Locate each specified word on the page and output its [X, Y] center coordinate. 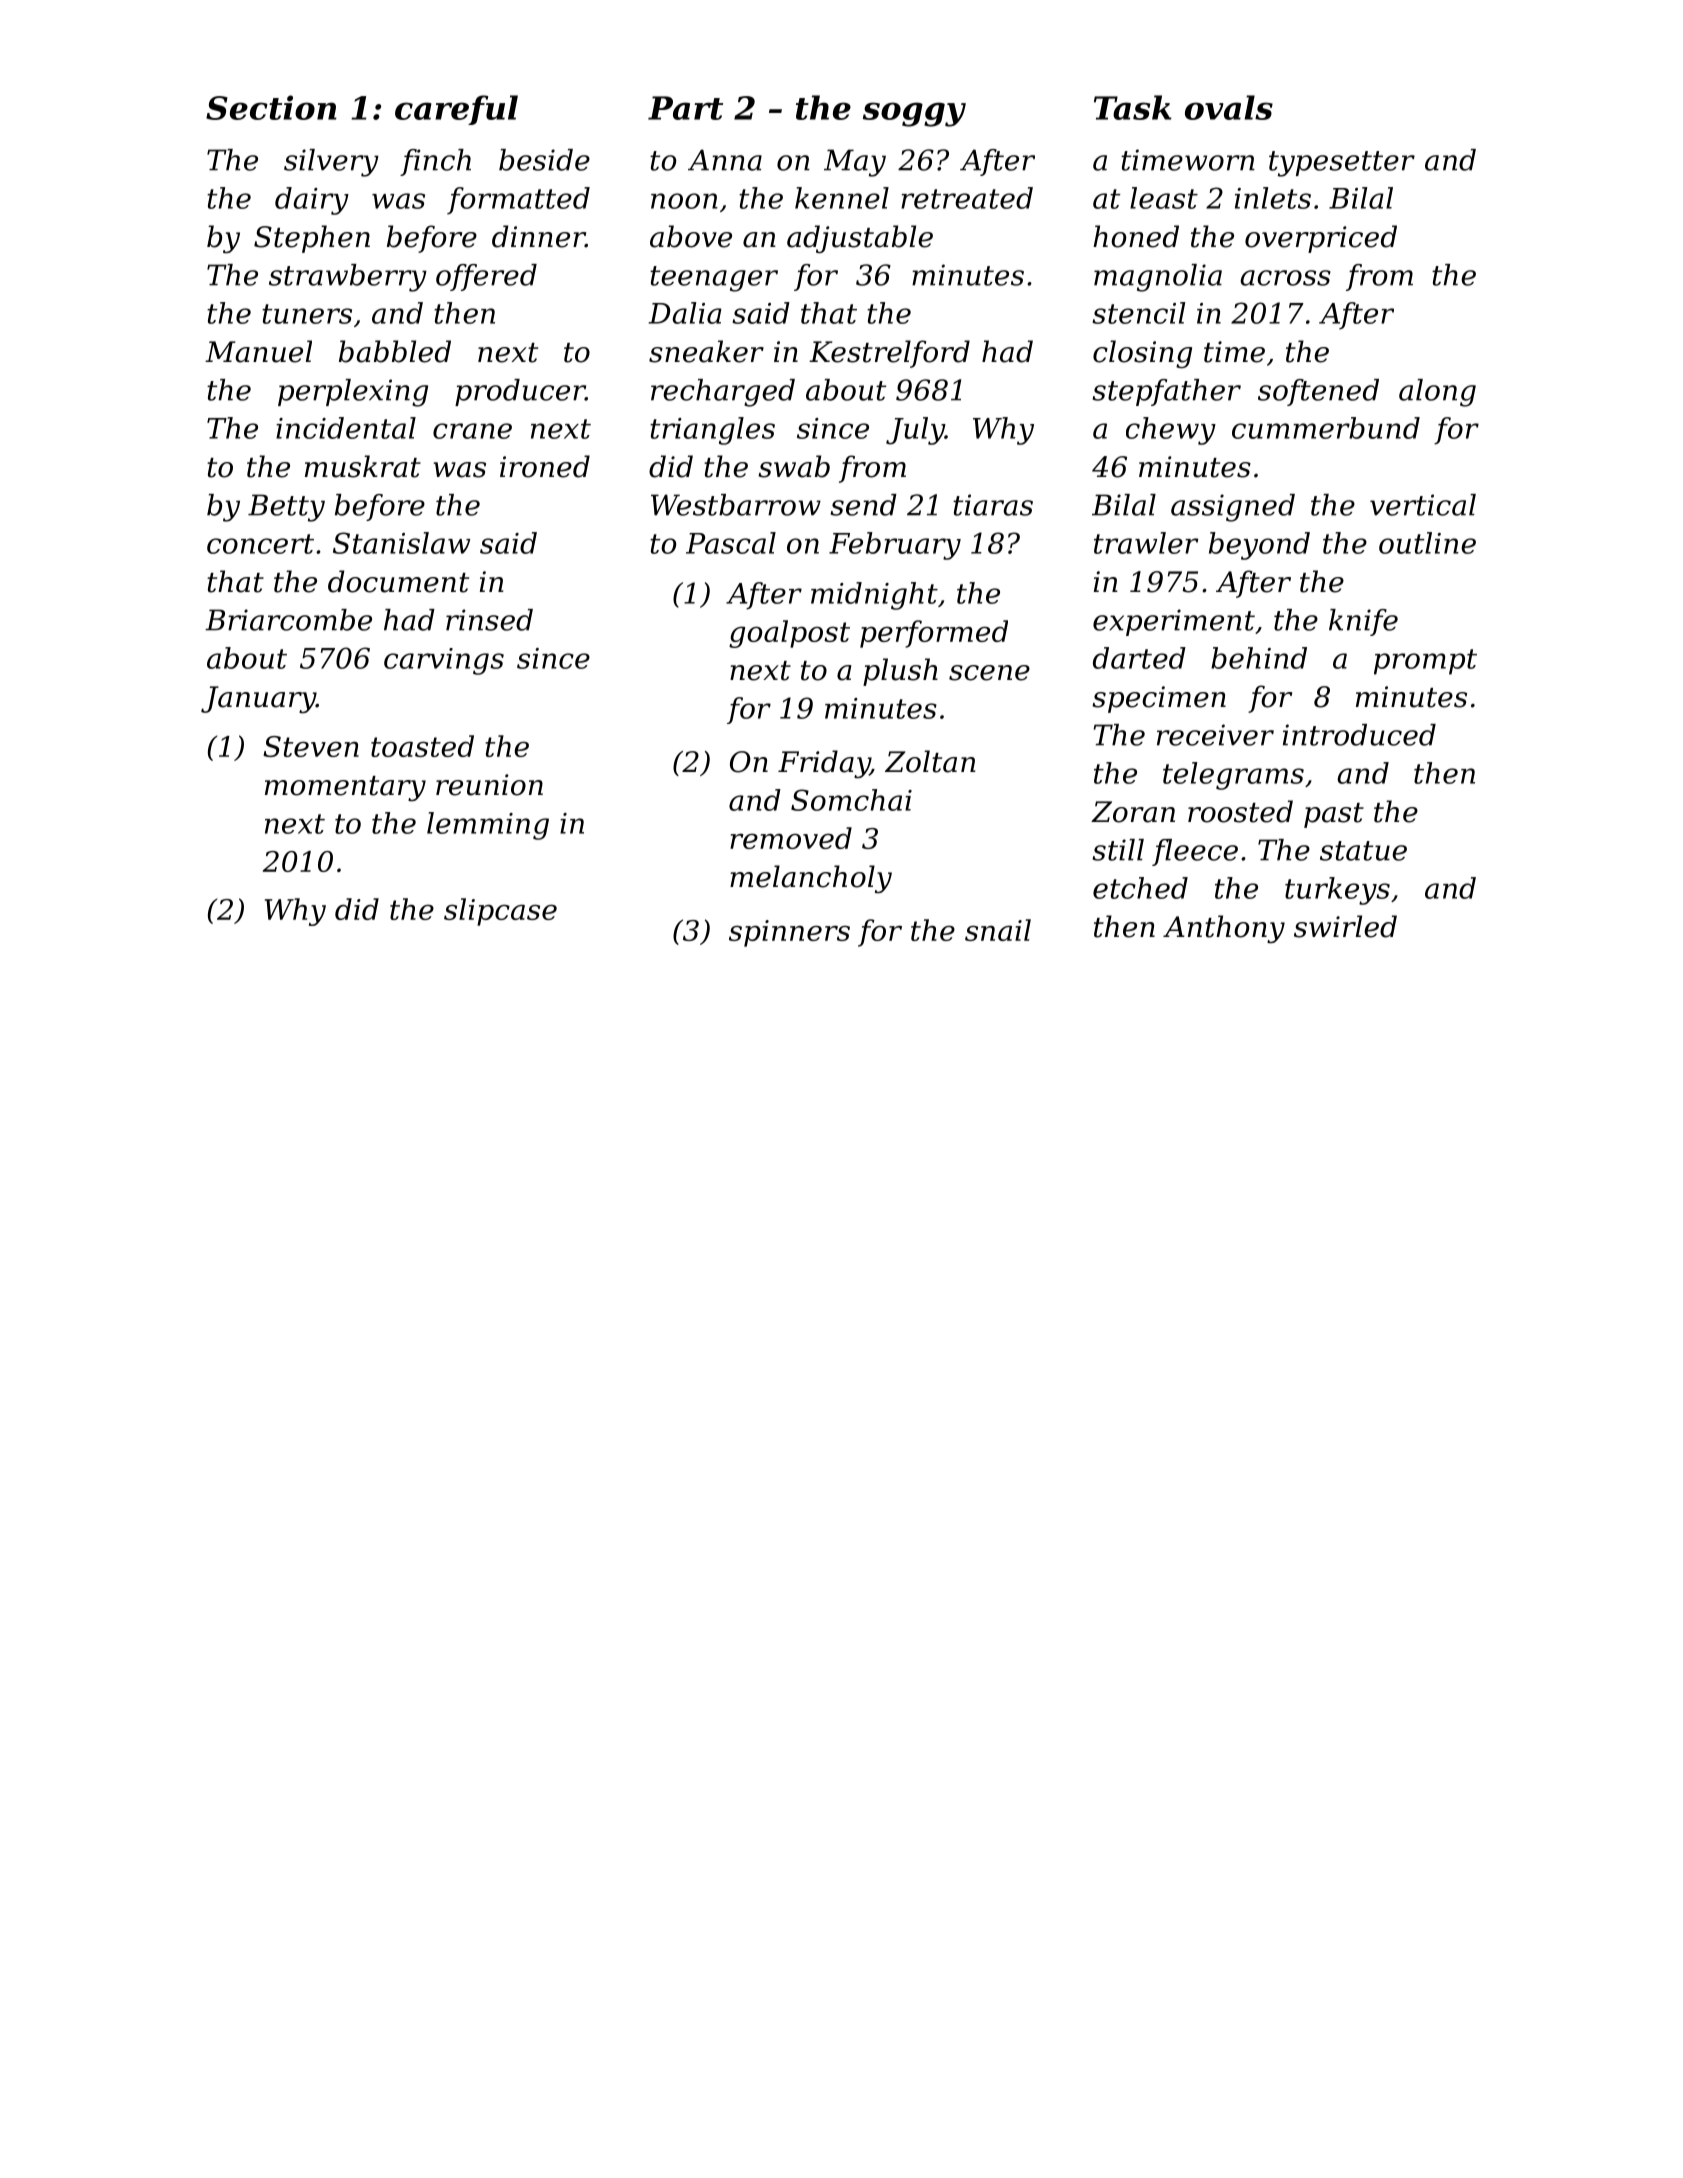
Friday [824, 764]
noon [684, 201]
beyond [1259, 546]
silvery [331, 163]
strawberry [348, 278]
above [691, 236]
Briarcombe [288, 620]
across [1285, 278]
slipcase [500, 912]
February [895, 546]
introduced [1359, 735]
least [1164, 198]
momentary [345, 789]
